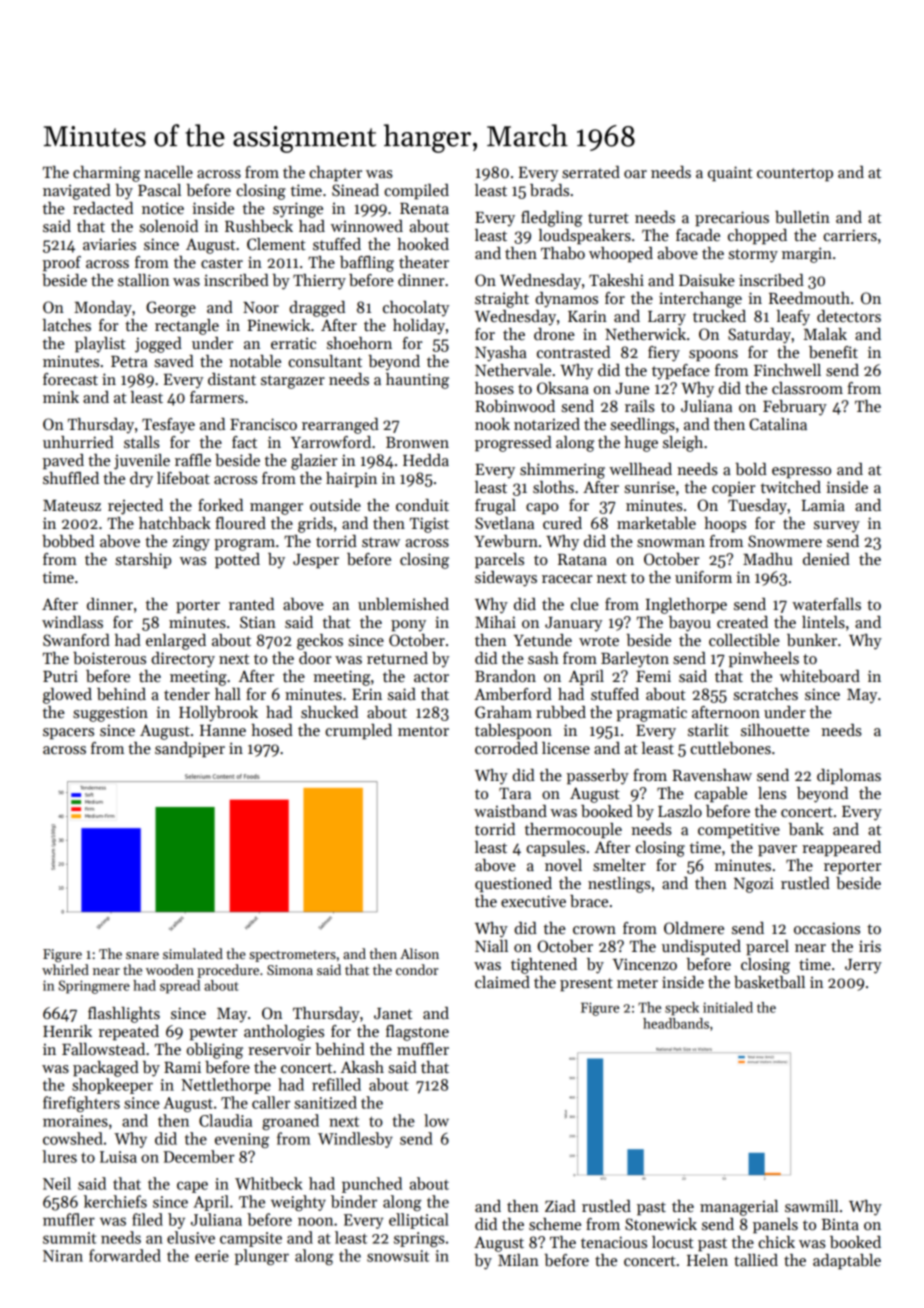 Image resolution: width=924 pixels, height=1308 pixels. Describe the element at coordinates (65, 969) in the screenshot. I see `whirled` at that location.
